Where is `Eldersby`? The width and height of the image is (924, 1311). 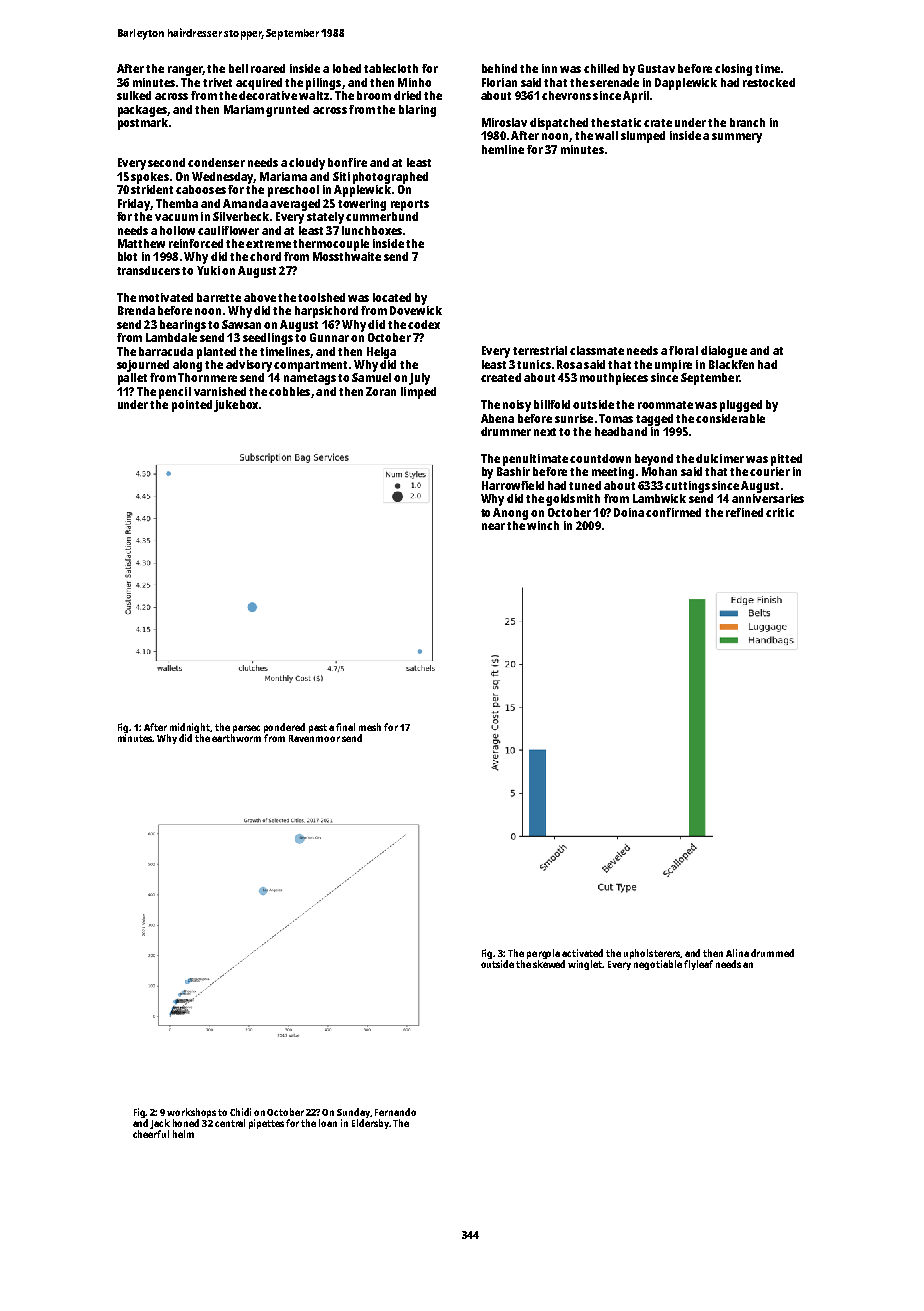 Eldersby is located at coordinates (370, 1124).
